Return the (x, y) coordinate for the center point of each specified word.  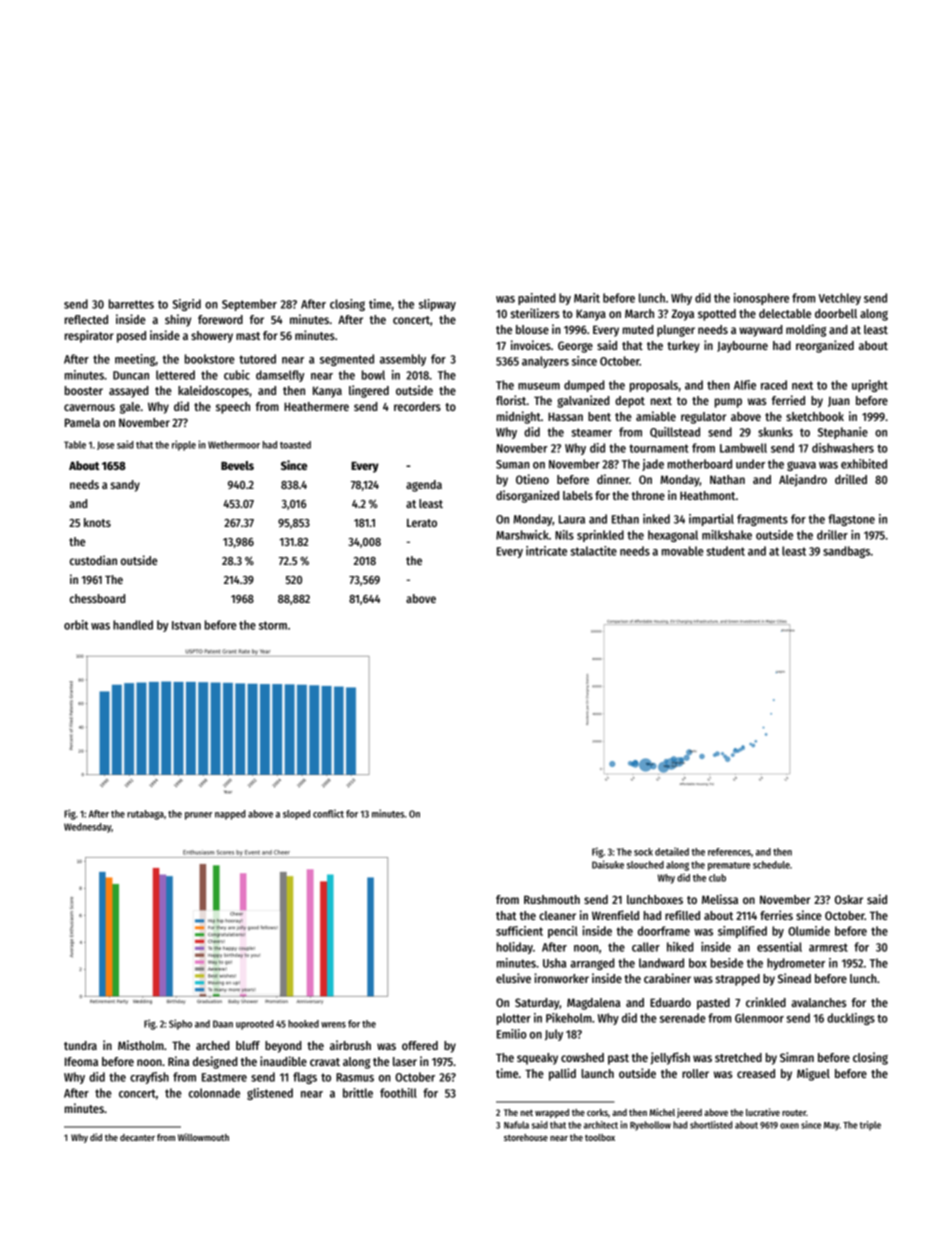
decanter (137, 1137)
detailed (672, 851)
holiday (515, 948)
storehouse (526, 1137)
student (725, 551)
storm (273, 625)
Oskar (849, 899)
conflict (328, 813)
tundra (80, 1045)
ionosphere (761, 299)
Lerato (422, 523)
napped (230, 815)
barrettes (131, 304)
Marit (587, 298)
